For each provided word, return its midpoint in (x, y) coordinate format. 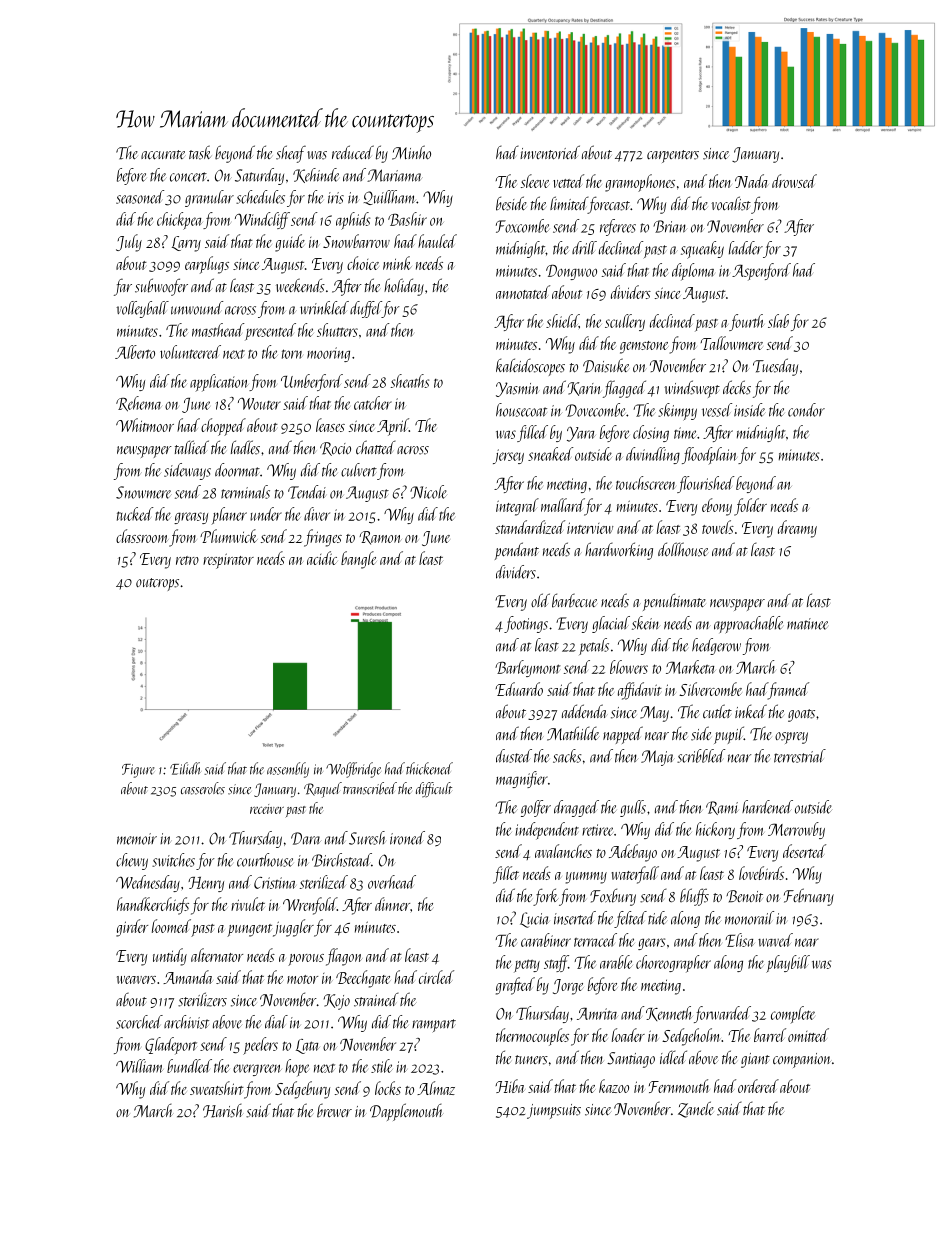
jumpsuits (554, 1111)
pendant (517, 551)
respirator (228, 561)
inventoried (550, 152)
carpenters (673, 156)
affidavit (640, 691)
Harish (223, 1111)
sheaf (291, 154)
